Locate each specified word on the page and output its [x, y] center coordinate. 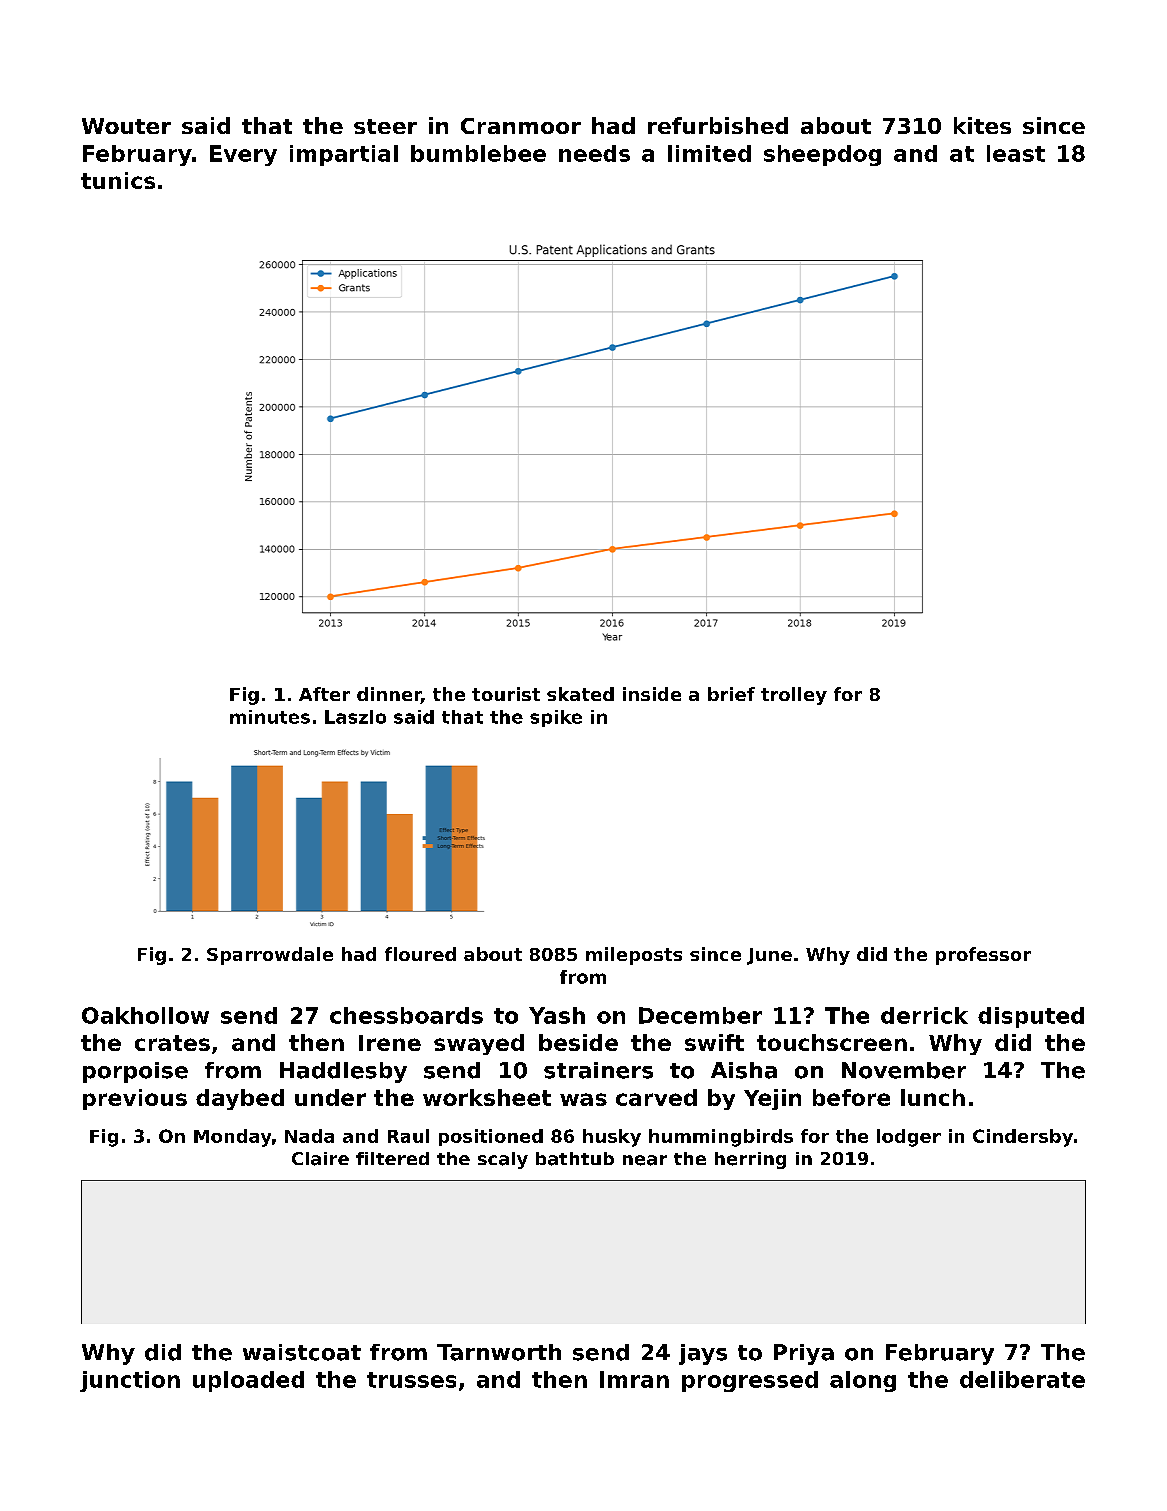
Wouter [126, 126]
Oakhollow [145, 1015]
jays [703, 1354]
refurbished [718, 125]
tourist [506, 694]
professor [983, 956]
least [1016, 153]
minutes [270, 717]
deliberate [1022, 1379]
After [324, 694]
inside [652, 694]
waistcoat [302, 1352]
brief [731, 694]
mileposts [634, 956]
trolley [794, 696]
